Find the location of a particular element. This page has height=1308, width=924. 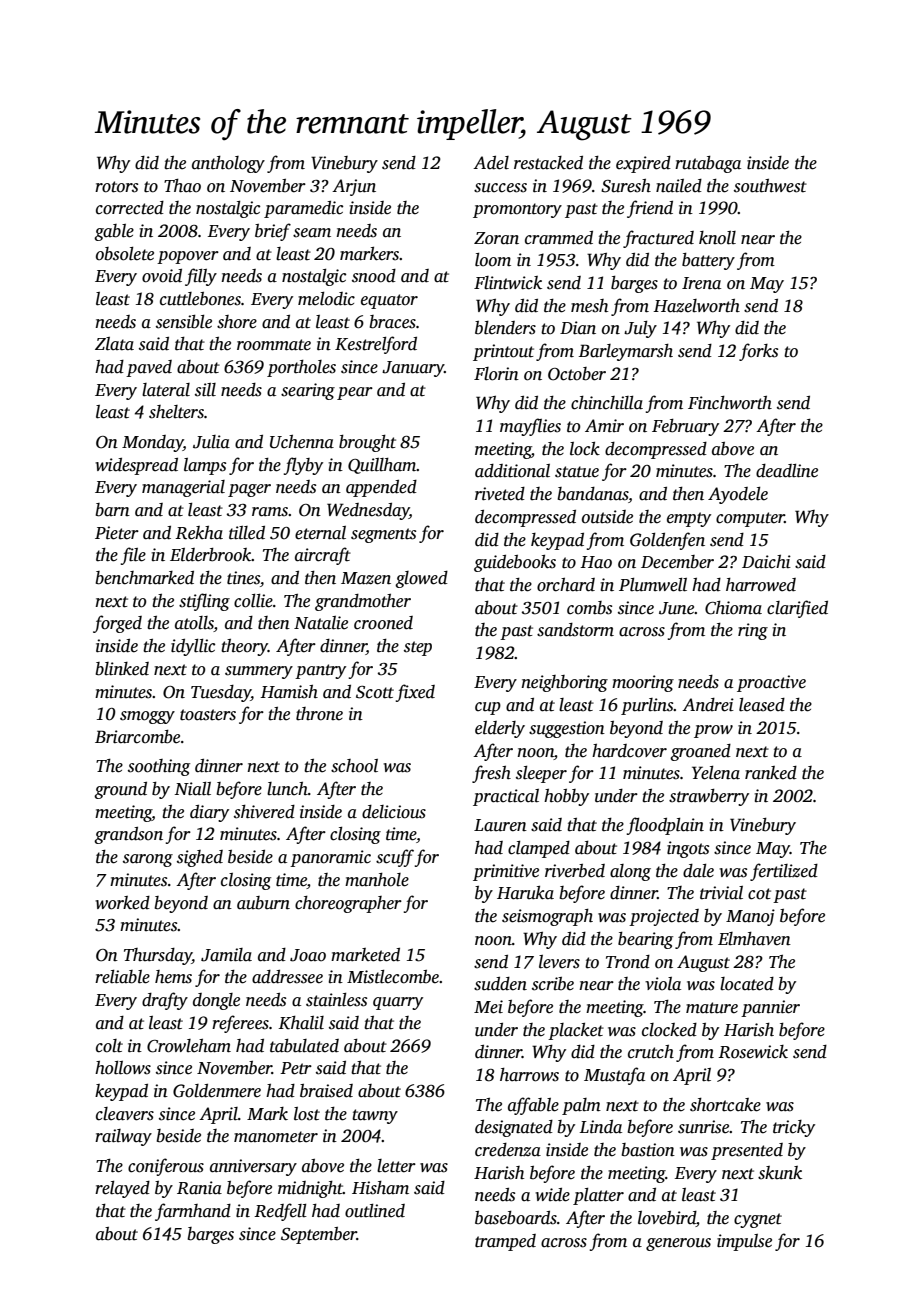

sighed is located at coordinates (200, 858).
